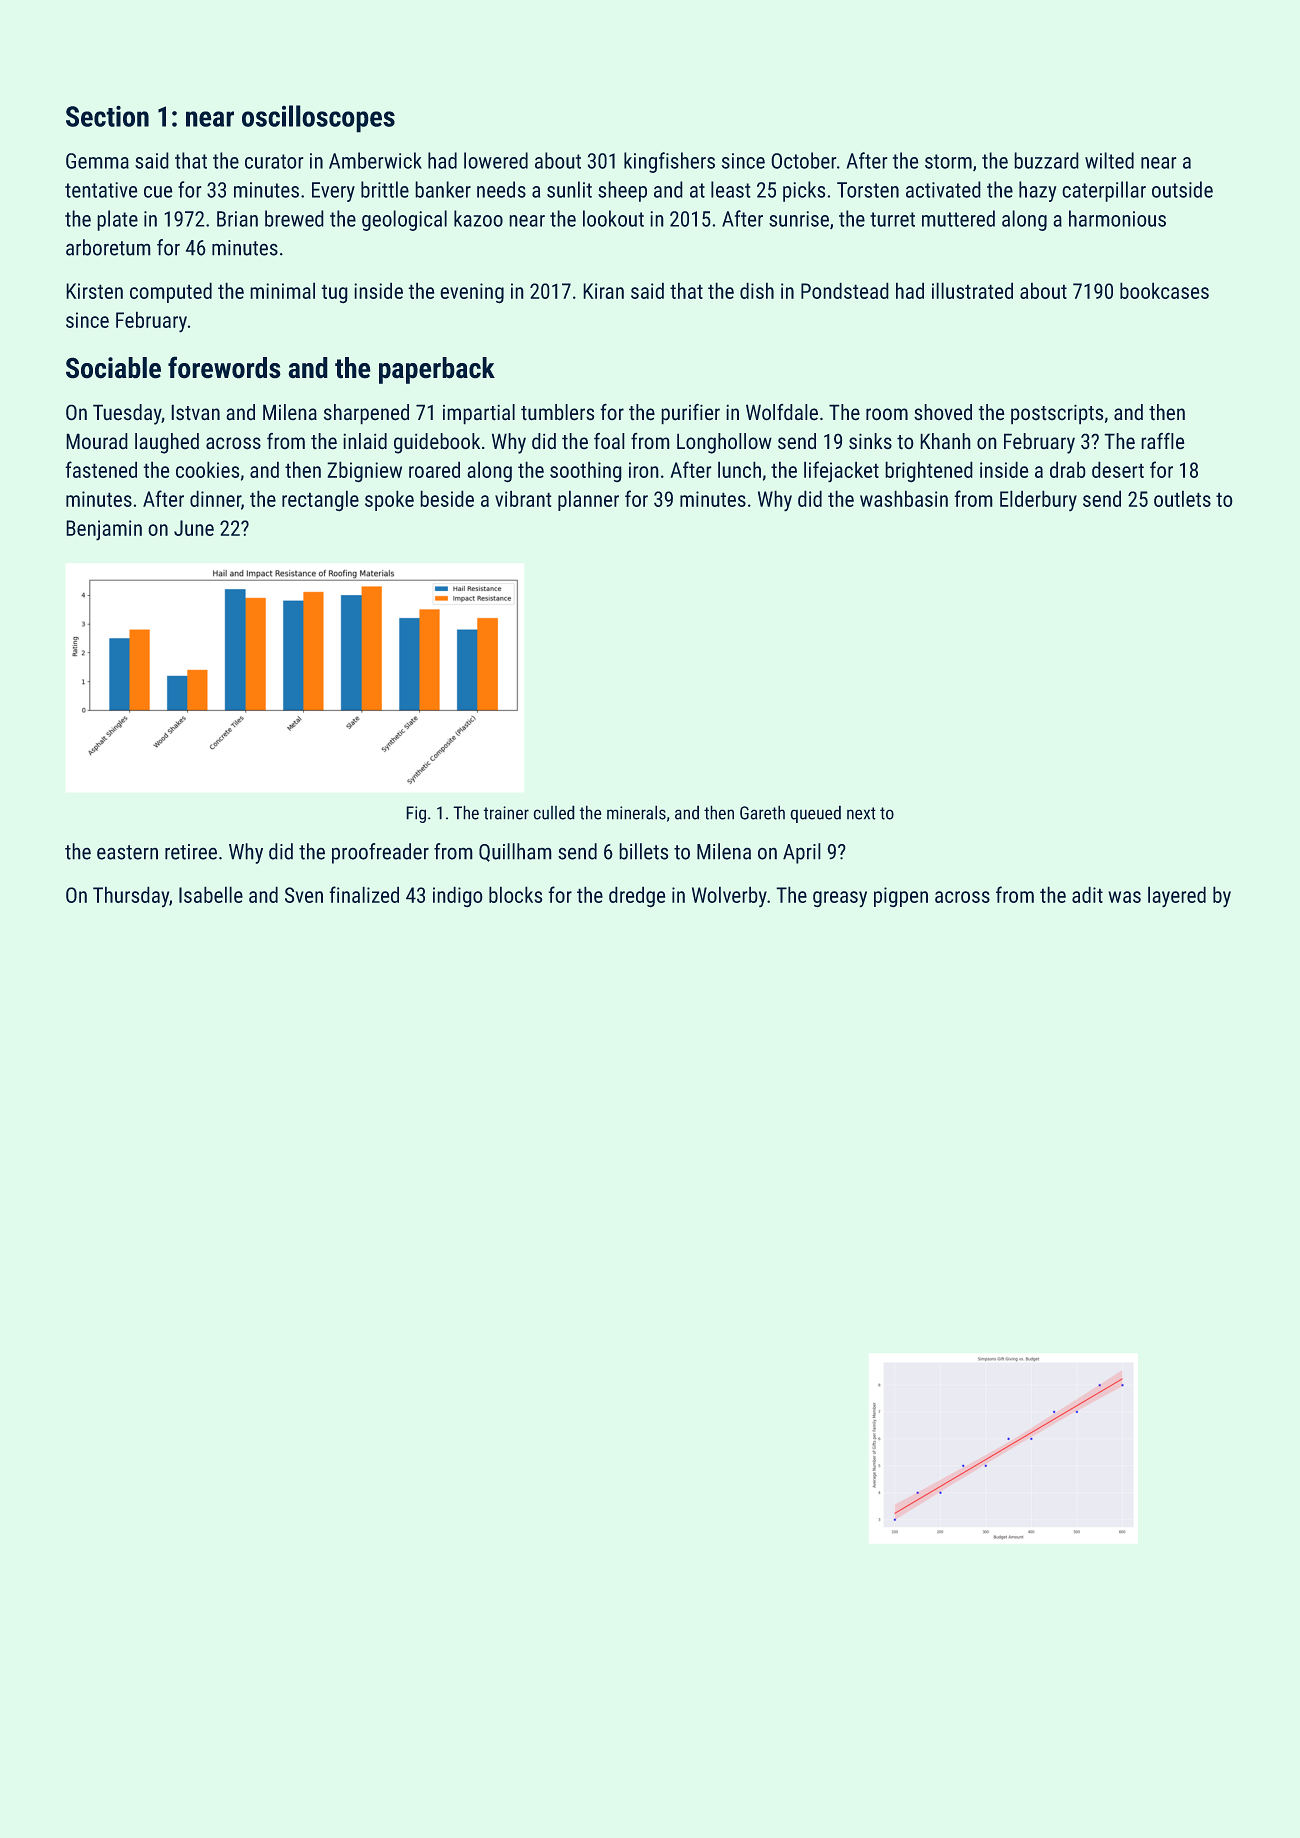 Image resolution: width=1300 pixels, height=1838 pixels. Describe the element at coordinates (101, 469) in the screenshot. I see `fastened` at that location.
